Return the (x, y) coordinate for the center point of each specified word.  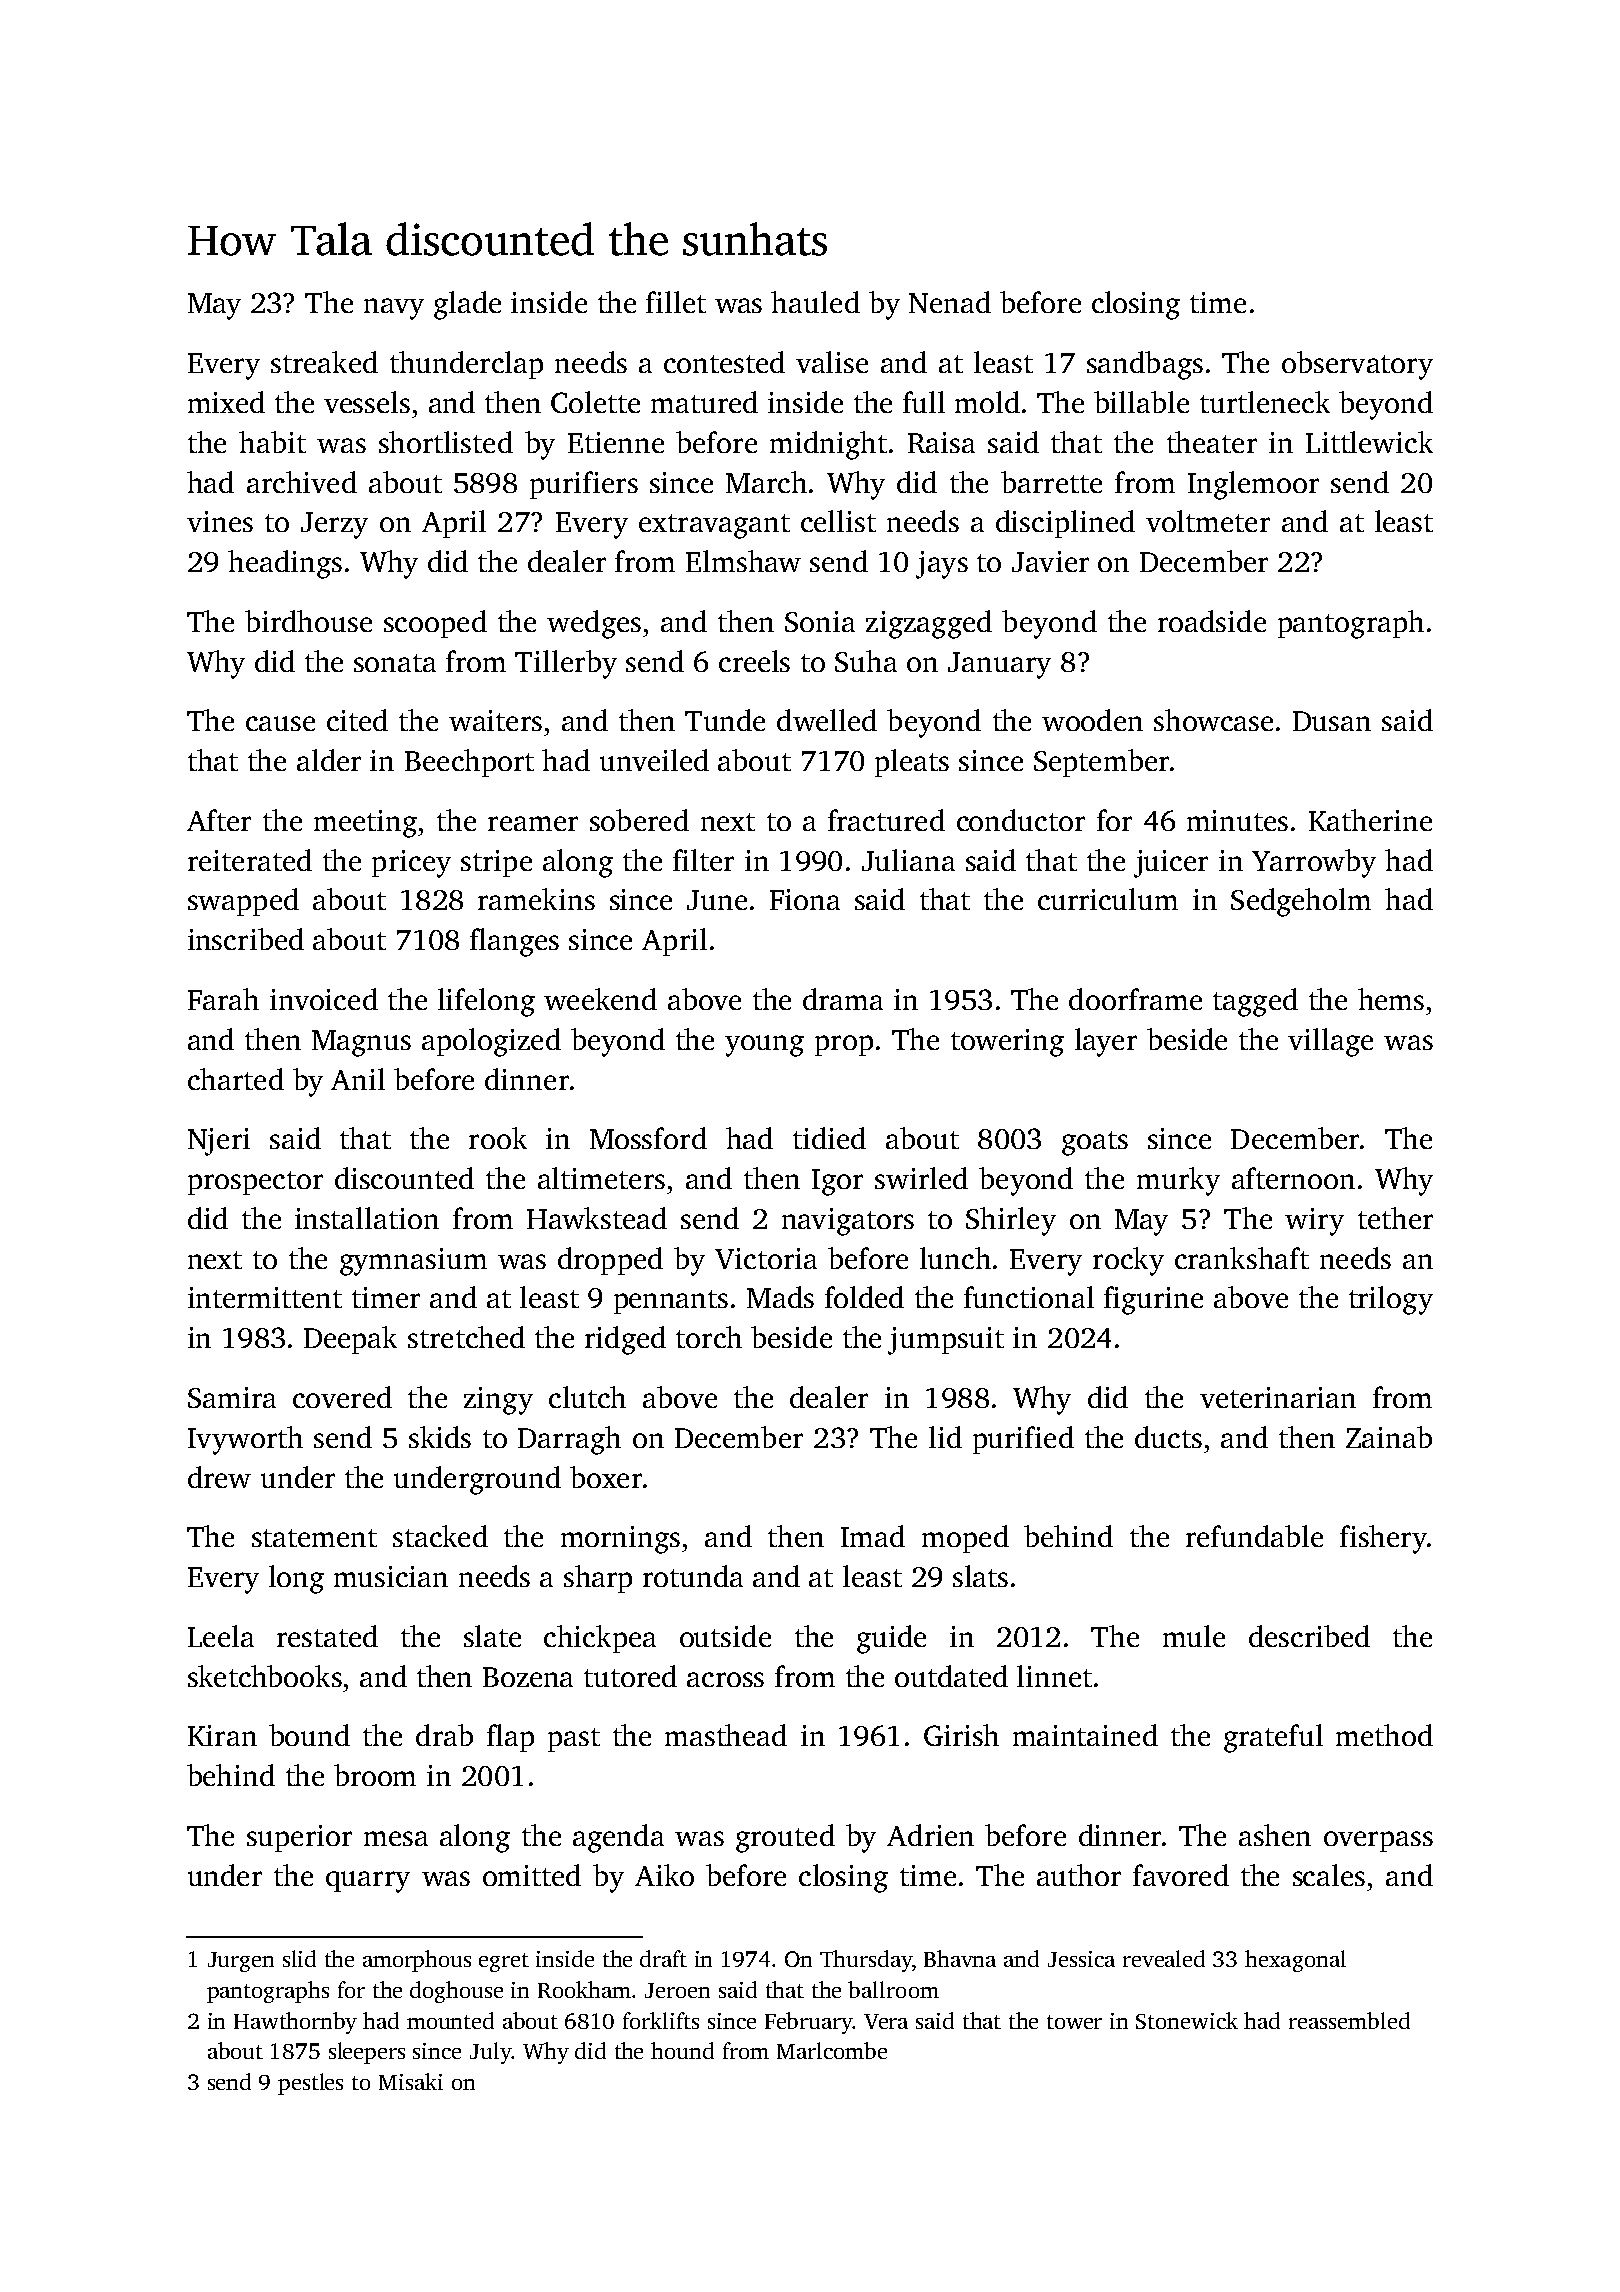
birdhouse (308, 621)
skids (440, 1437)
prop (844, 1045)
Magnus (361, 1043)
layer (1106, 1042)
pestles (310, 2084)
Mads (780, 1297)
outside (725, 1636)
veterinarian (1278, 1397)
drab (444, 1735)
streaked (324, 362)
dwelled (827, 720)
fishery (1383, 1539)
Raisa (941, 442)
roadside (1212, 621)
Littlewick (1369, 442)
